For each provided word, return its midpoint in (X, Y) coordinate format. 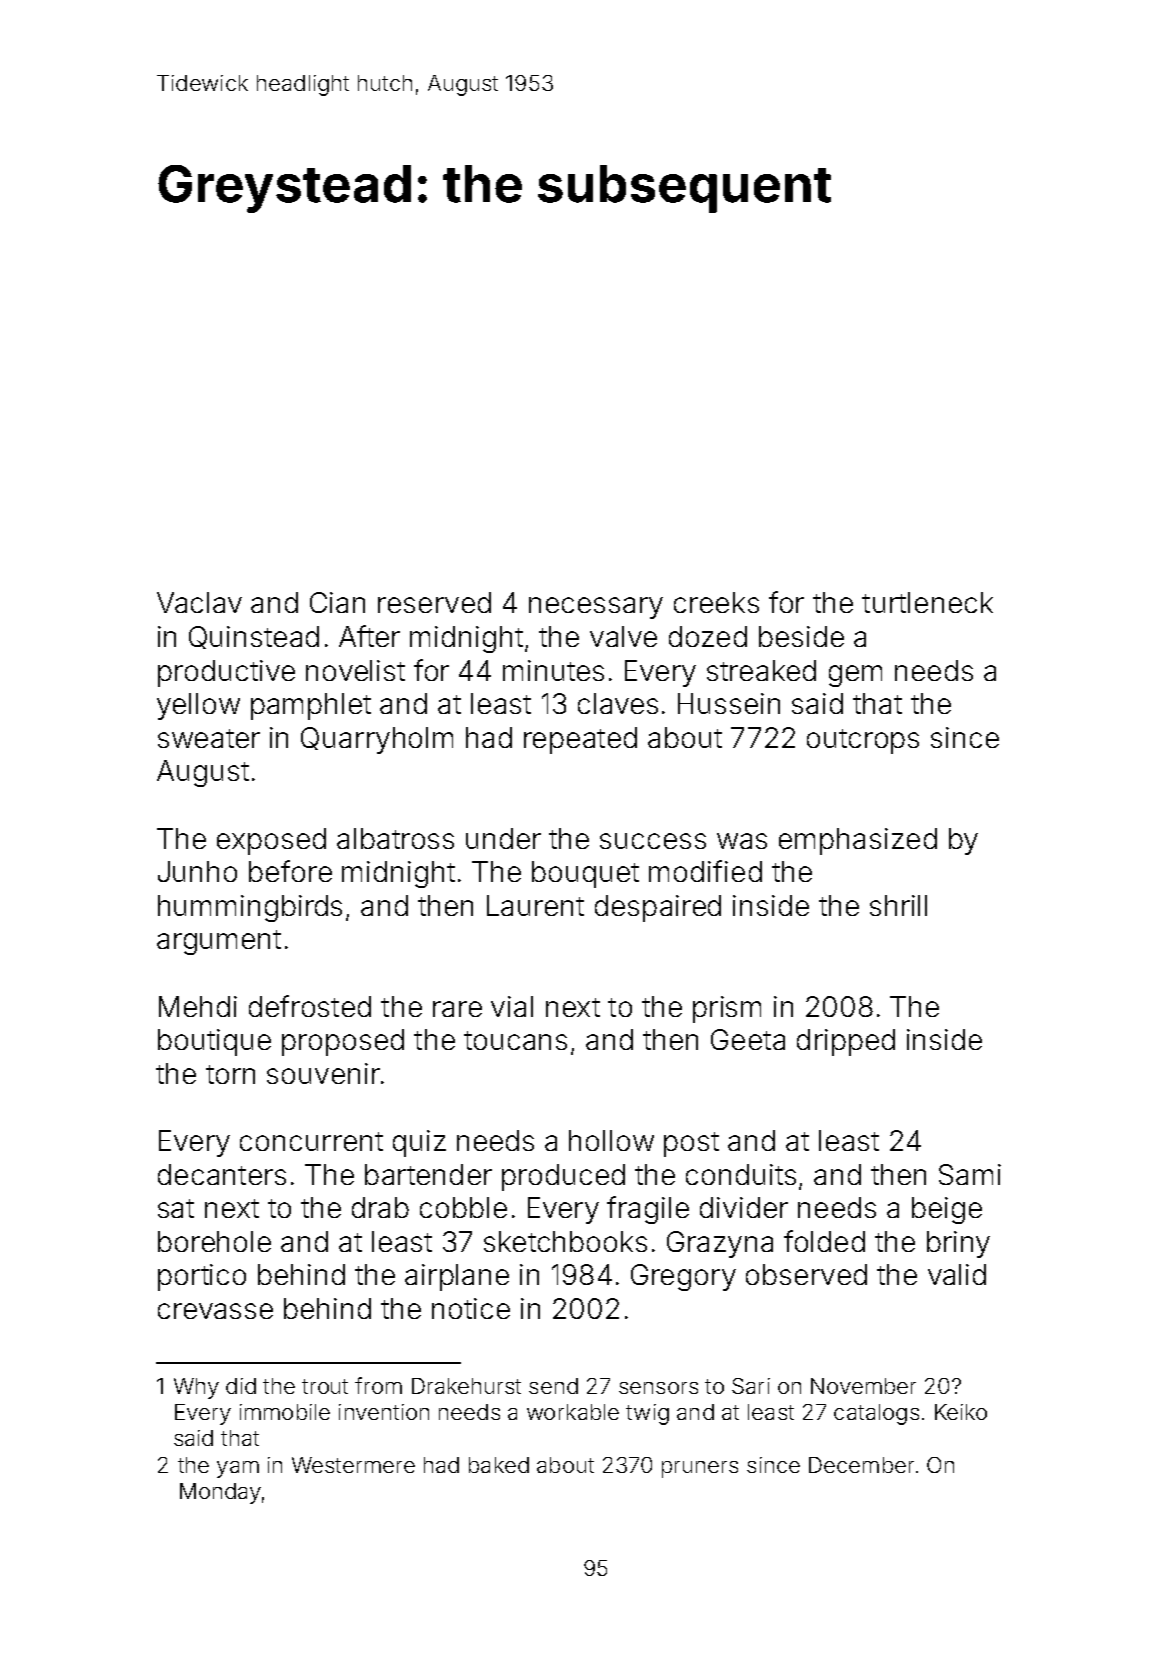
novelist (355, 670)
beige (947, 1210)
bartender (428, 1174)
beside (801, 636)
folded (824, 1241)
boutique (214, 1042)
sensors (658, 1388)
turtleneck (927, 602)
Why (196, 1388)
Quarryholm (377, 740)
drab (380, 1207)
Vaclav (199, 602)
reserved (434, 602)
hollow (611, 1140)
